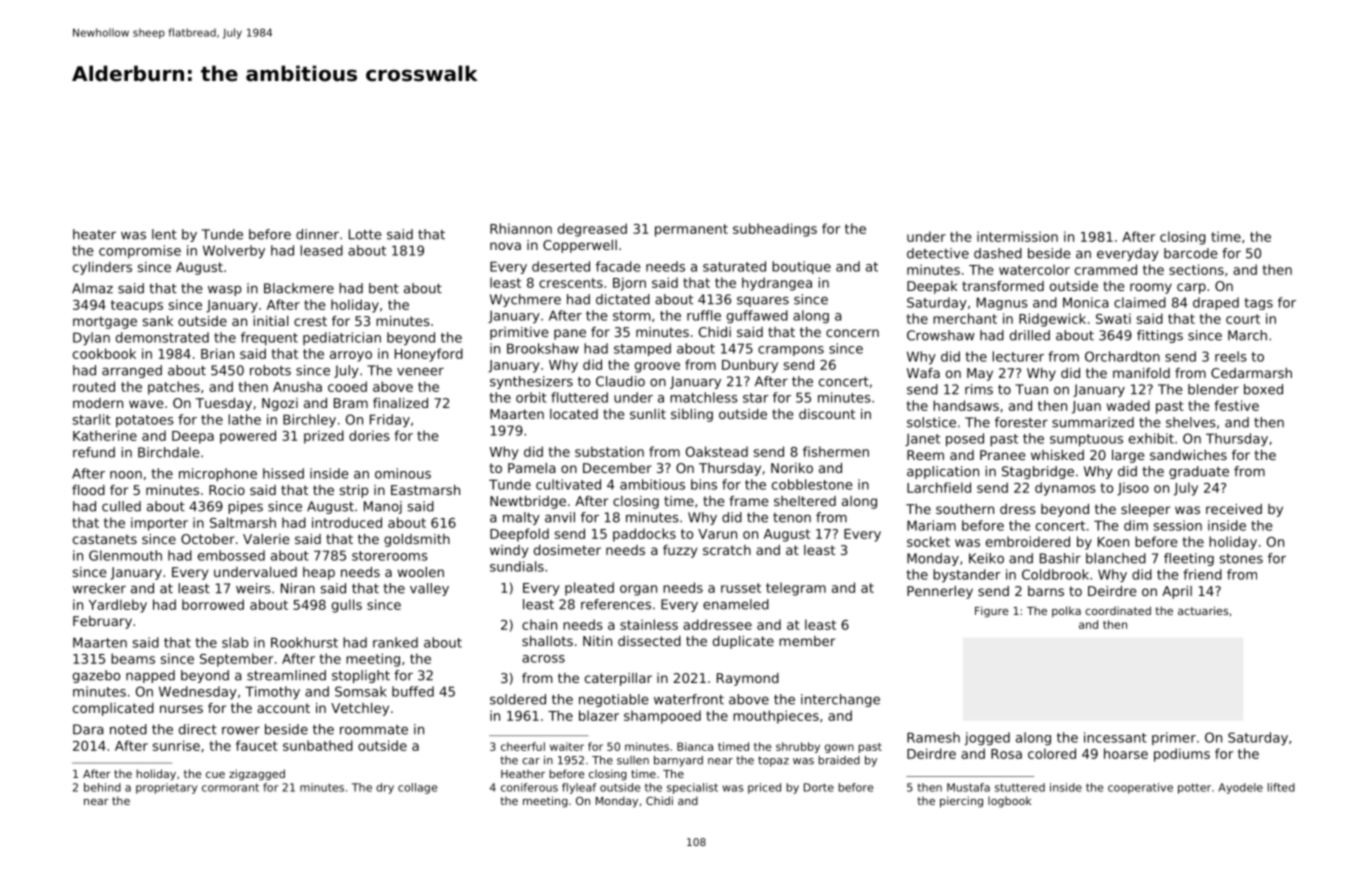 The image size is (1372, 887). I want to click on intermission, so click(1017, 236).
